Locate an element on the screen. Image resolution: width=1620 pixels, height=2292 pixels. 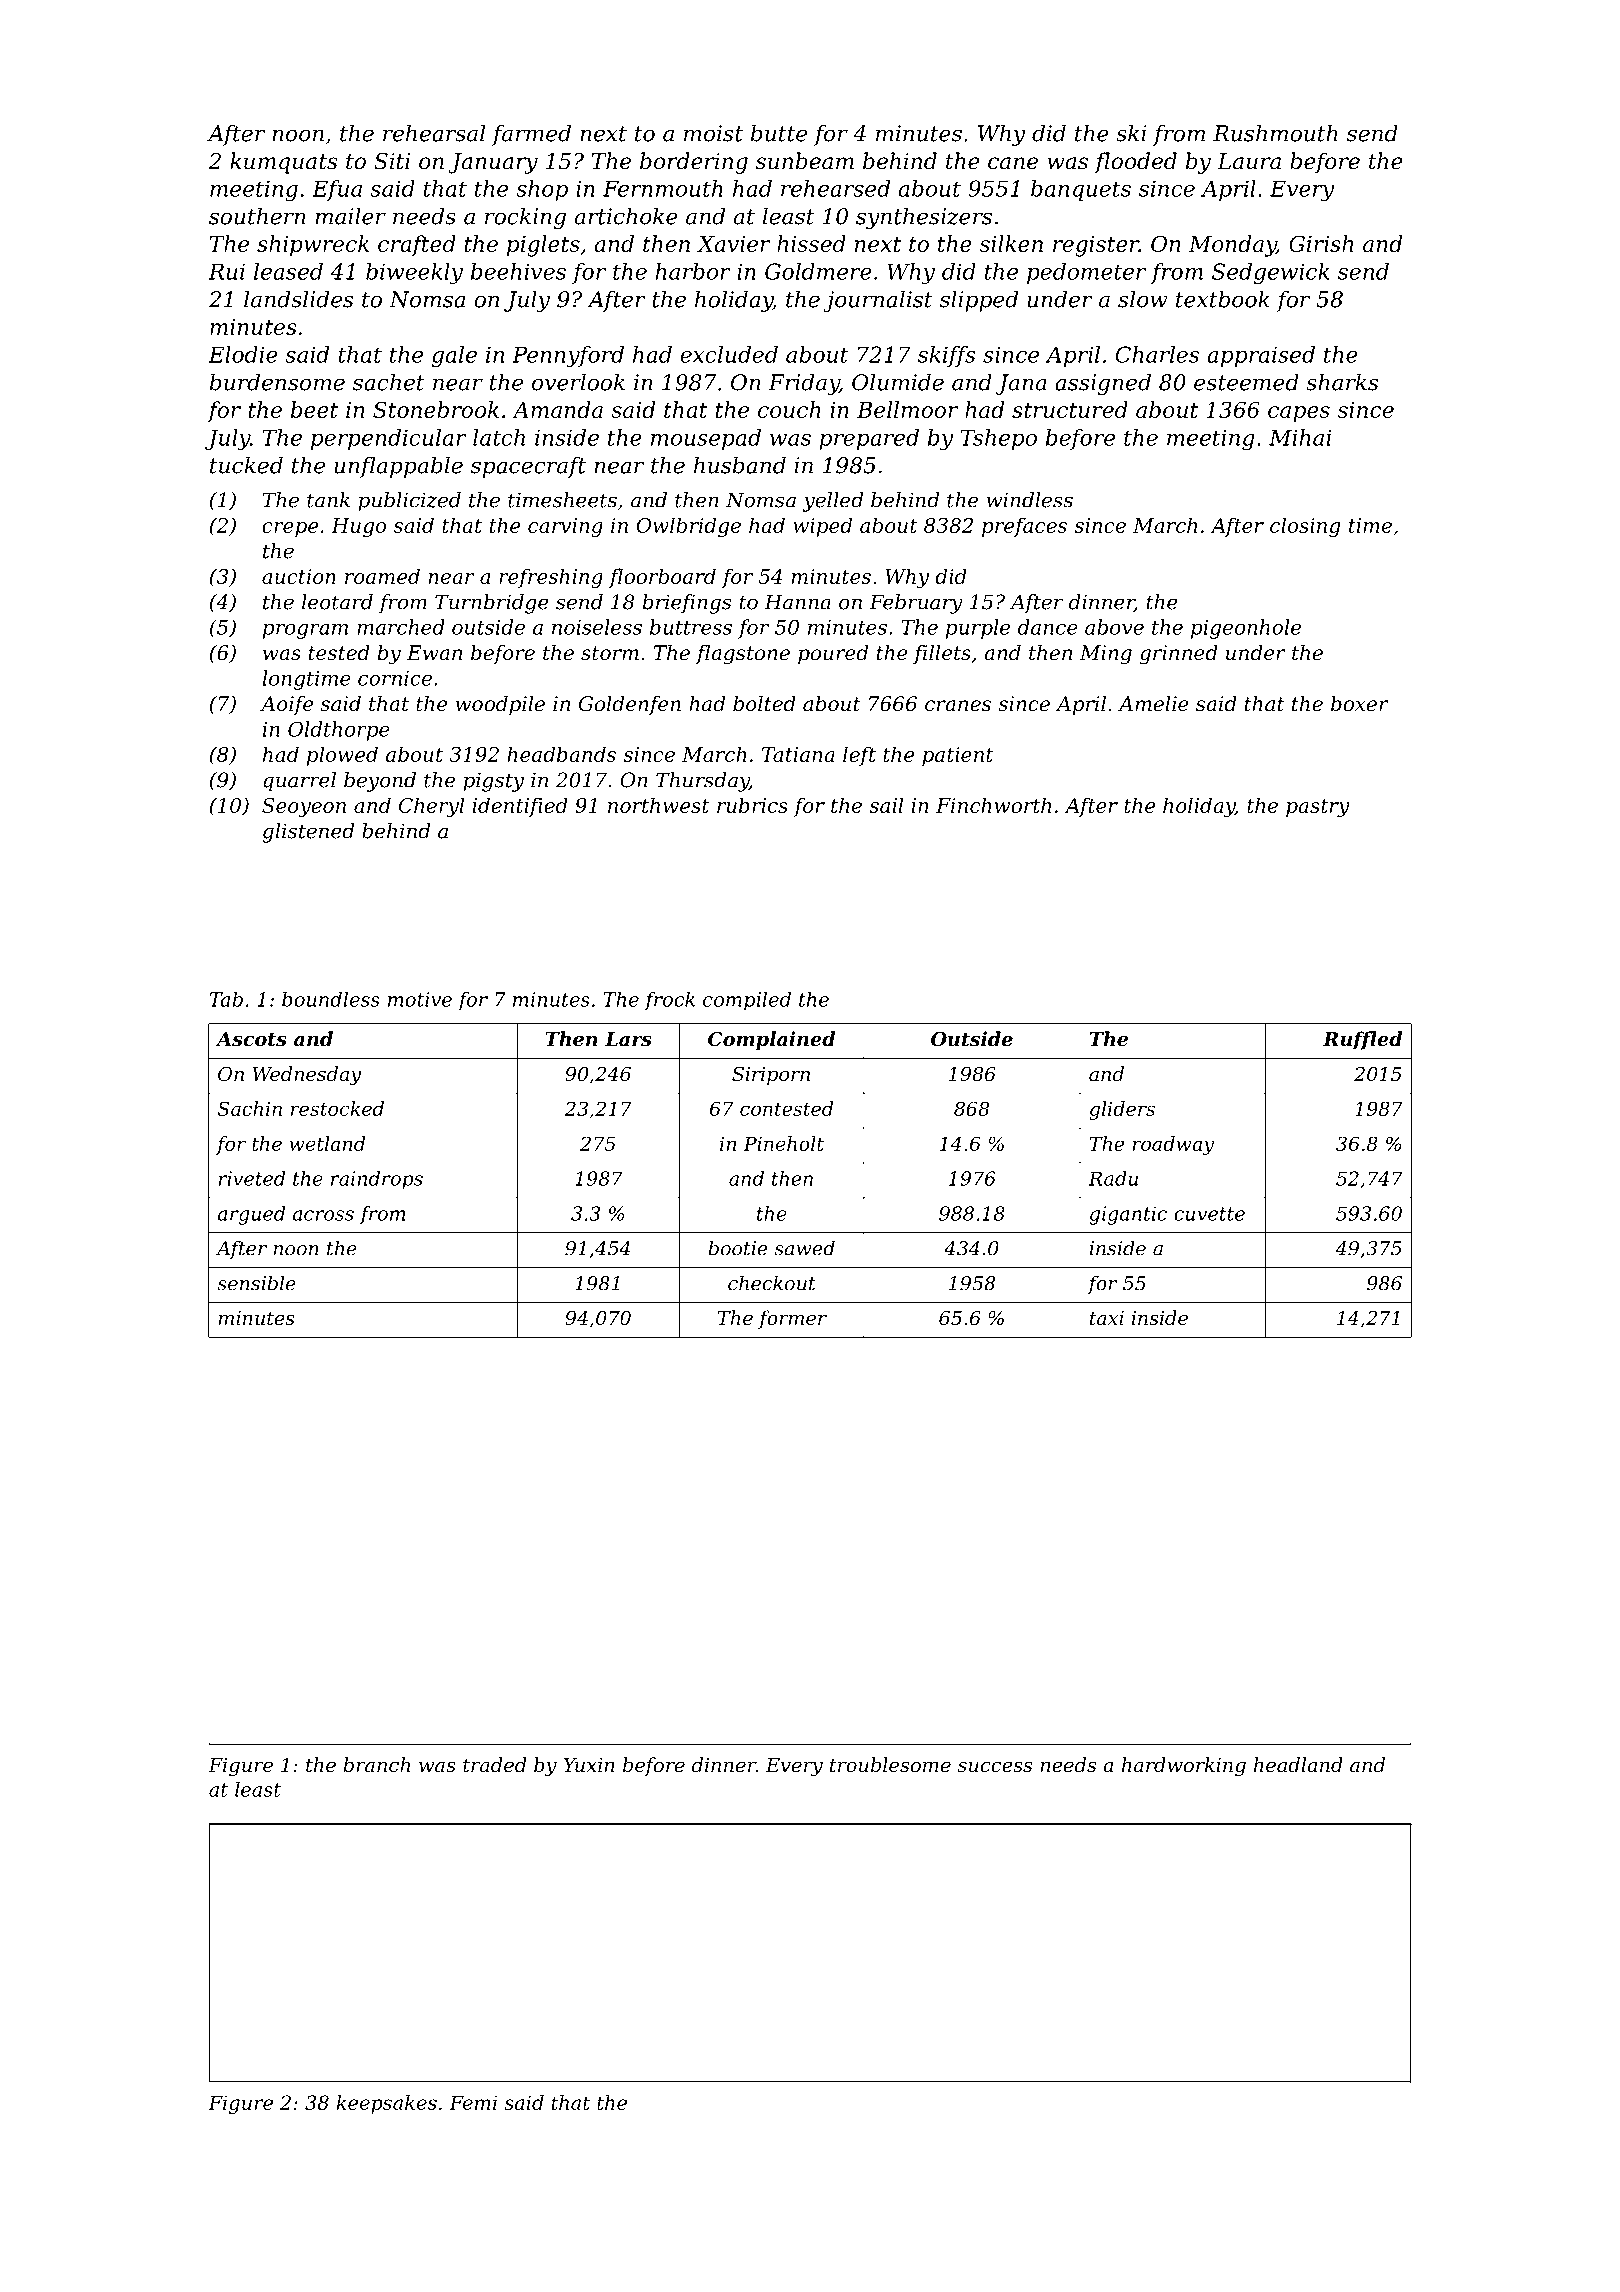
hardworking is located at coordinates (1184, 1767).
